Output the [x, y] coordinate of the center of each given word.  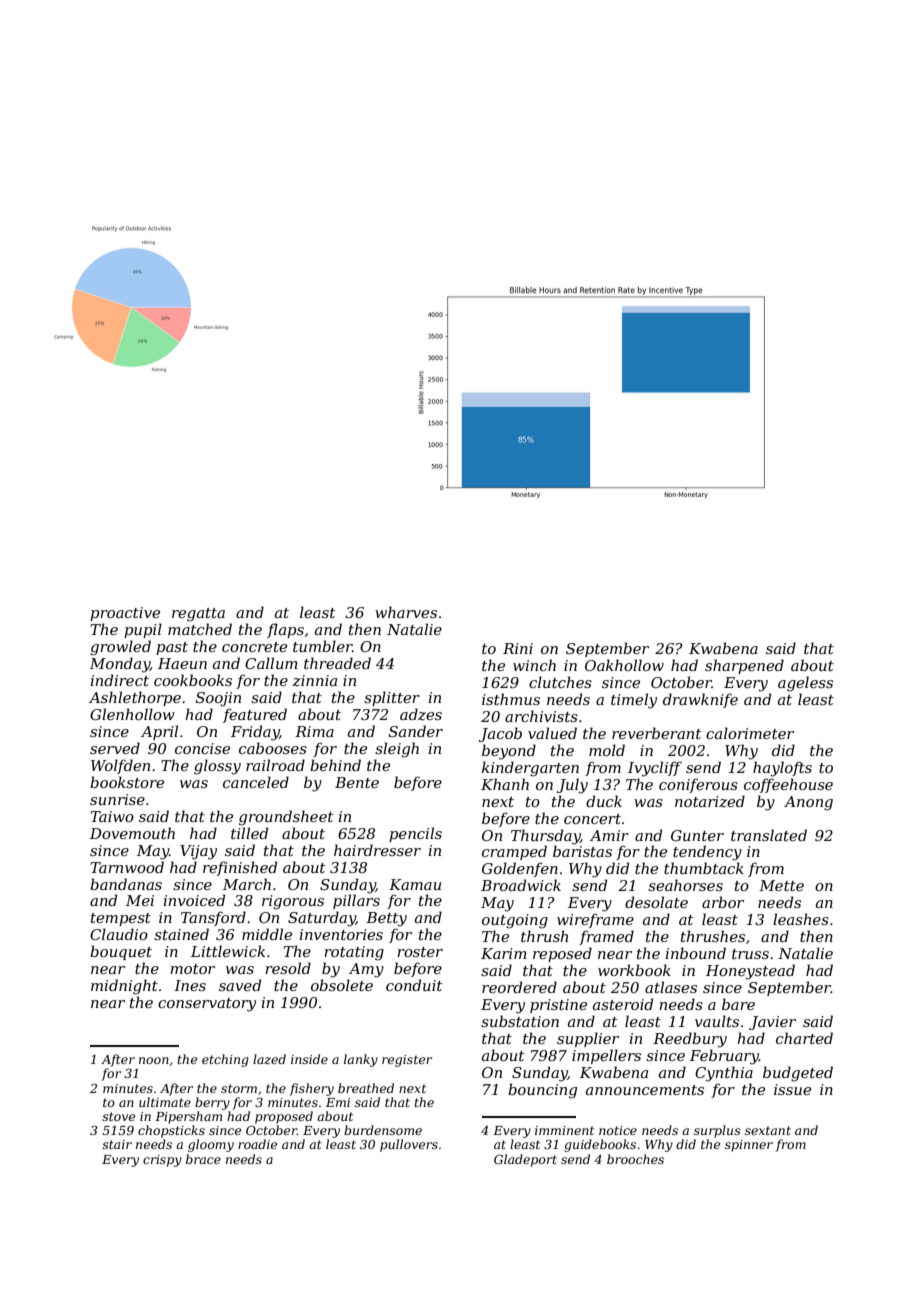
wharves [406, 612]
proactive [125, 614]
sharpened [744, 666]
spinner [749, 1146]
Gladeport [525, 1160]
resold [288, 968]
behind [335, 765]
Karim [504, 953]
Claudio [119, 934]
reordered [519, 987]
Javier [772, 1023]
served [115, 748]
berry [212, 1103]
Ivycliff [655, 769]
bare [738, 1004]
